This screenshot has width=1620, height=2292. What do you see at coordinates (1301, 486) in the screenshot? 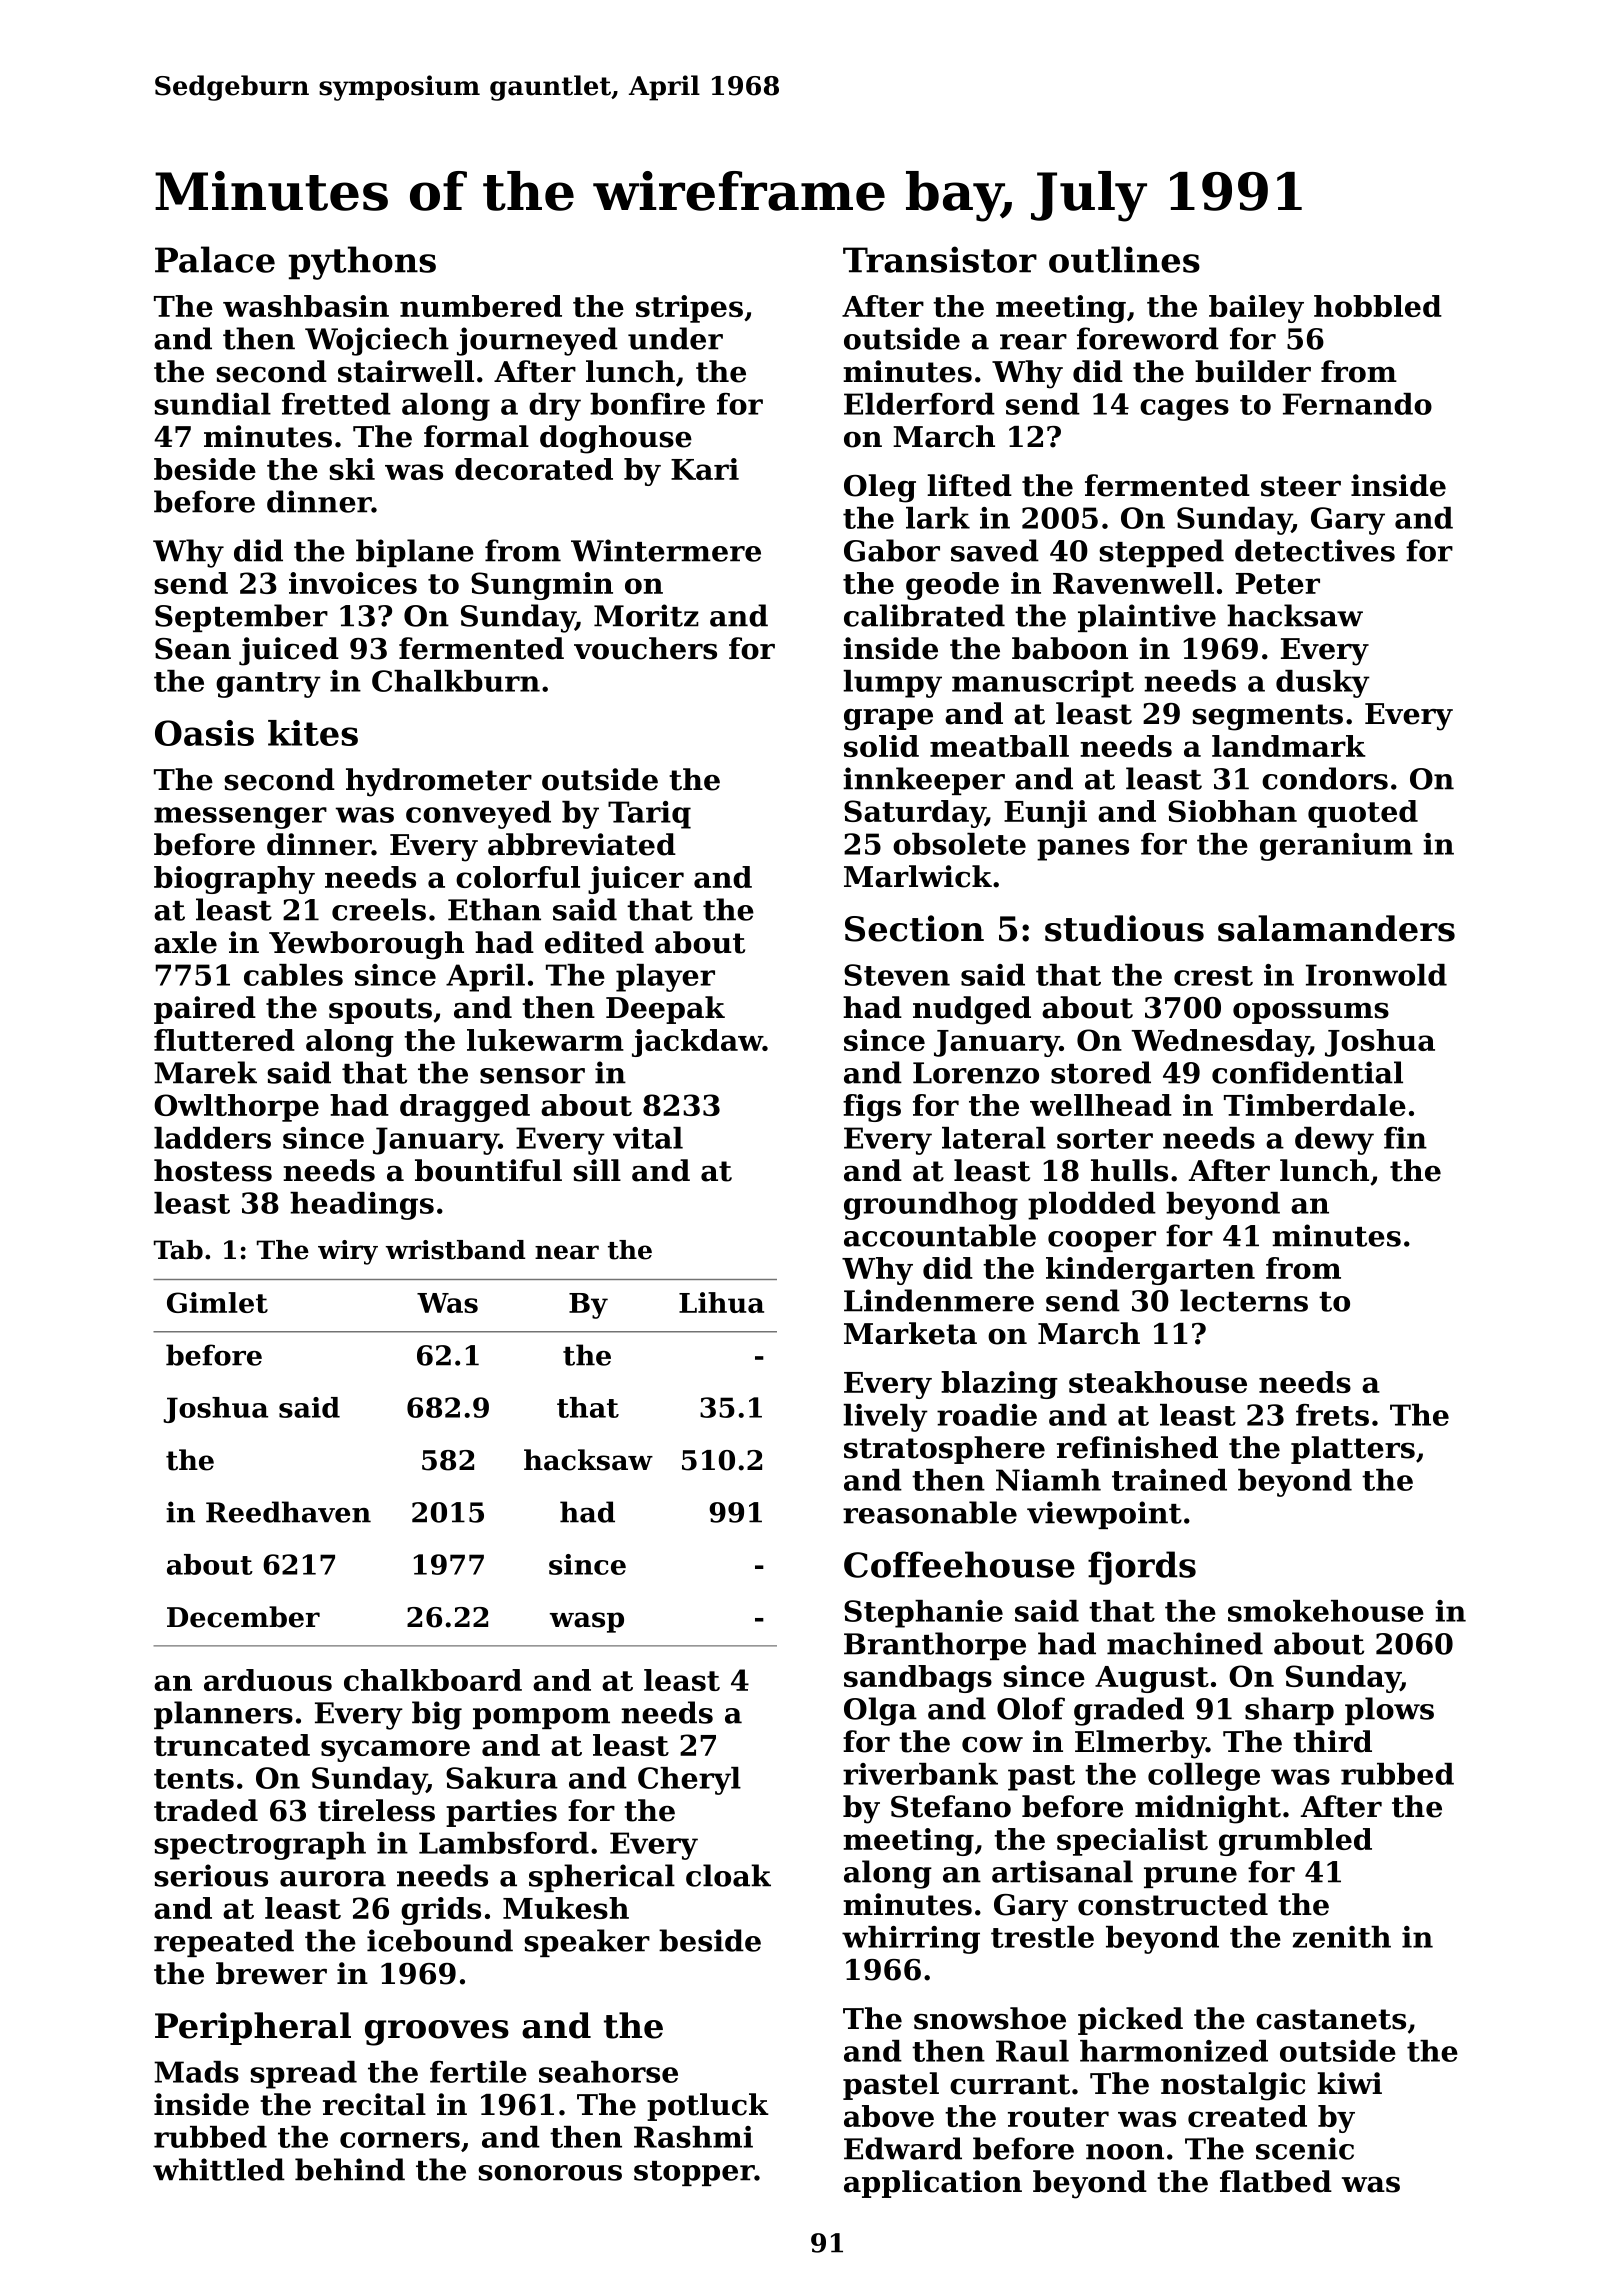
I see `steer` at bounding box center [1301, 486].
